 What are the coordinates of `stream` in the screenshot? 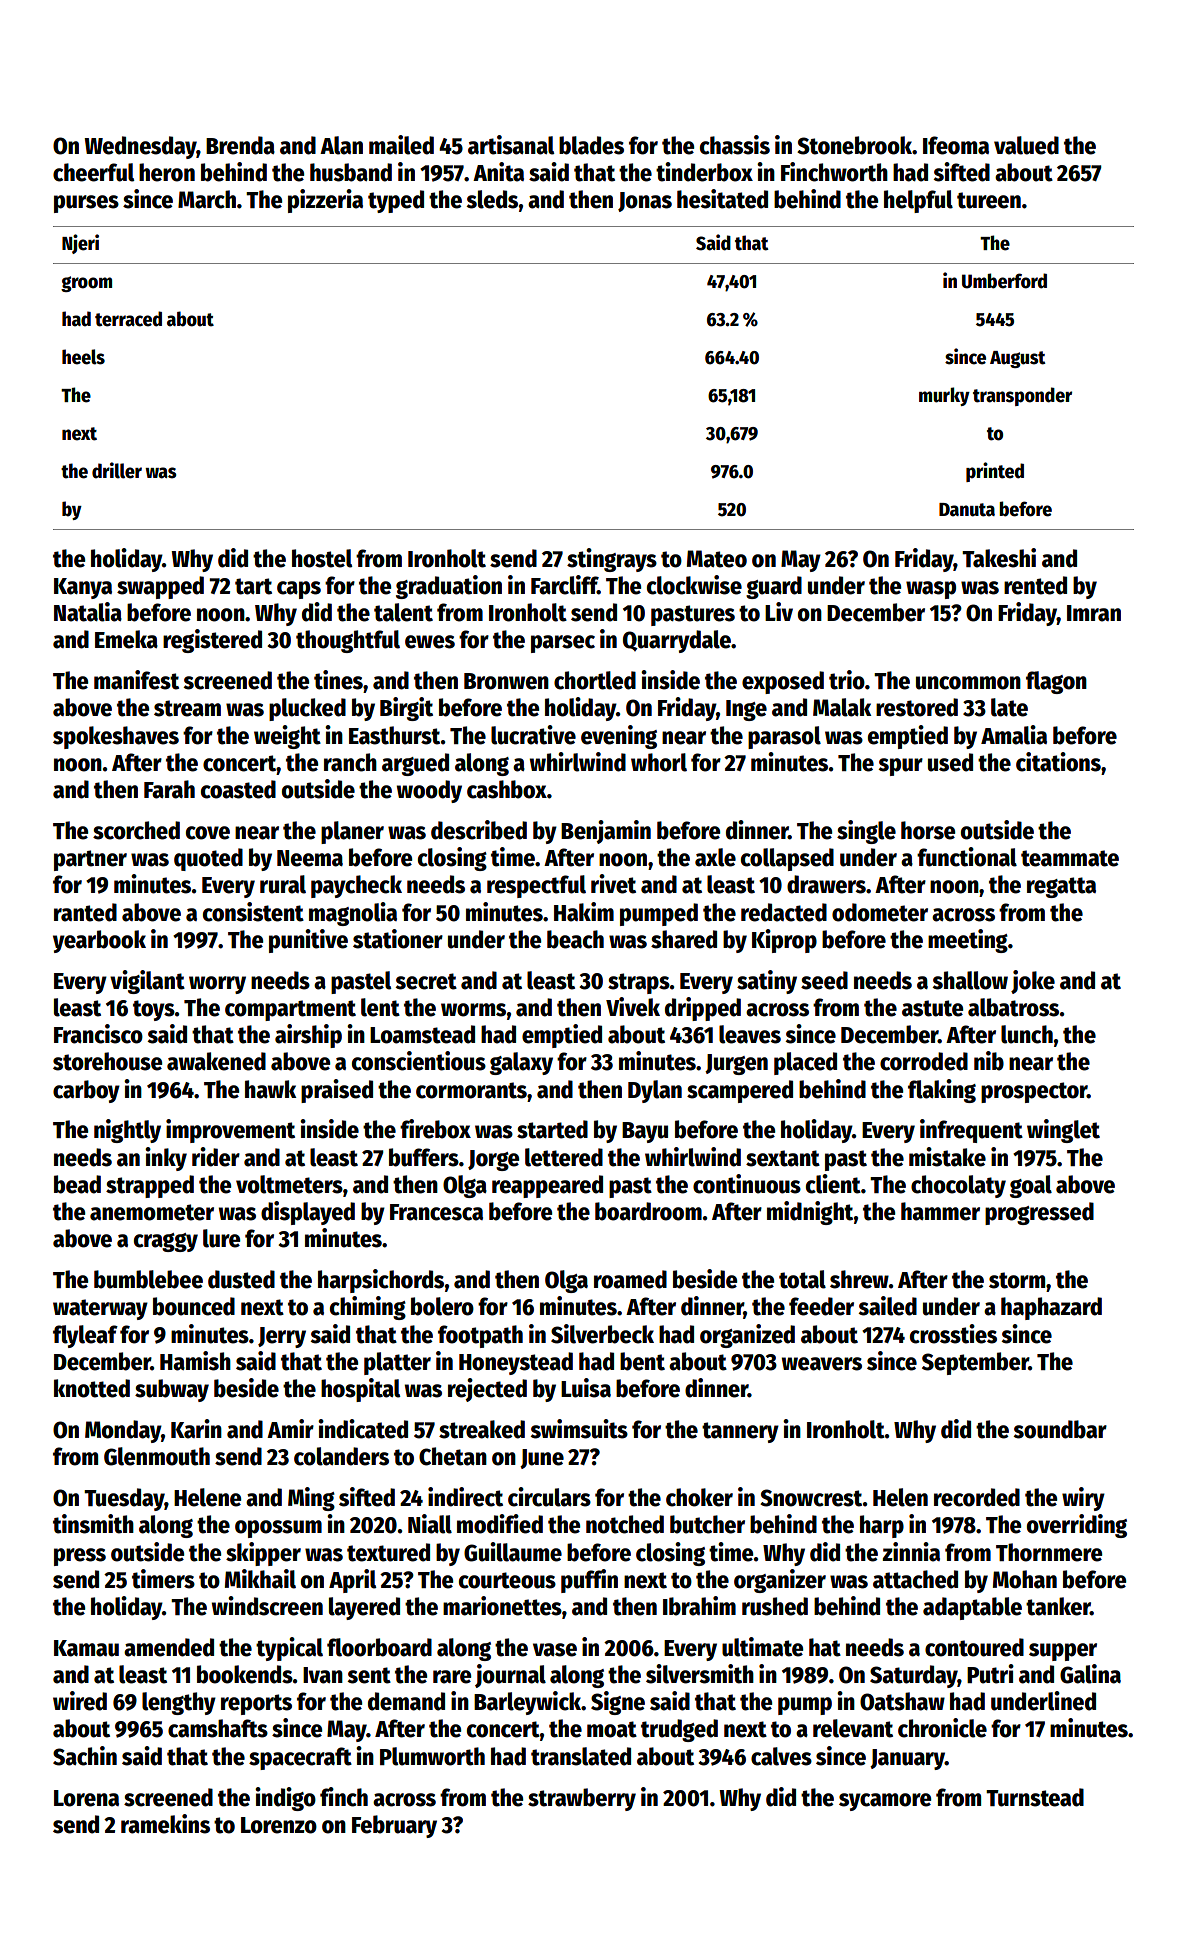 It's located at (187, 708).
